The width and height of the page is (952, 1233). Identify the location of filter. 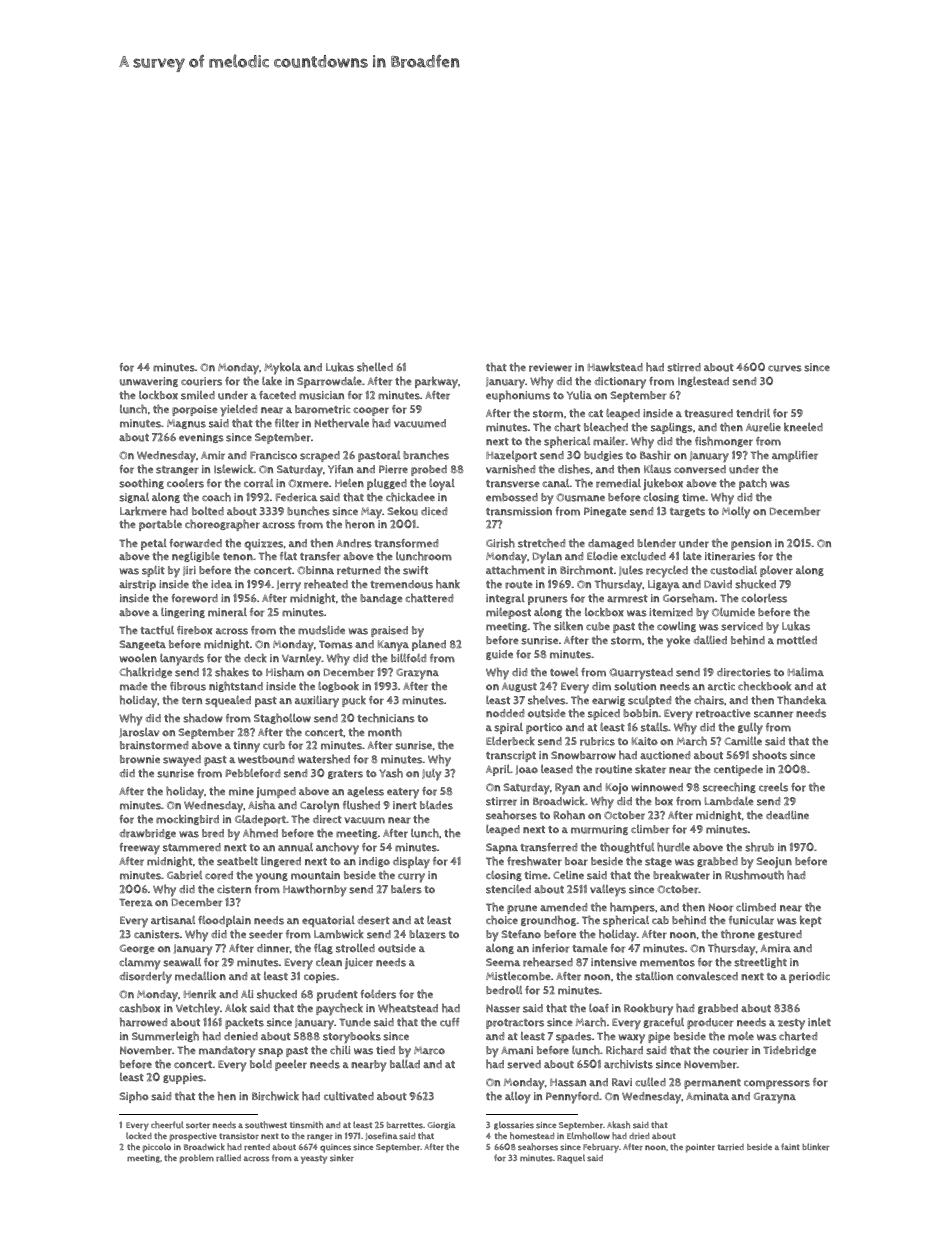
(287, 423).
